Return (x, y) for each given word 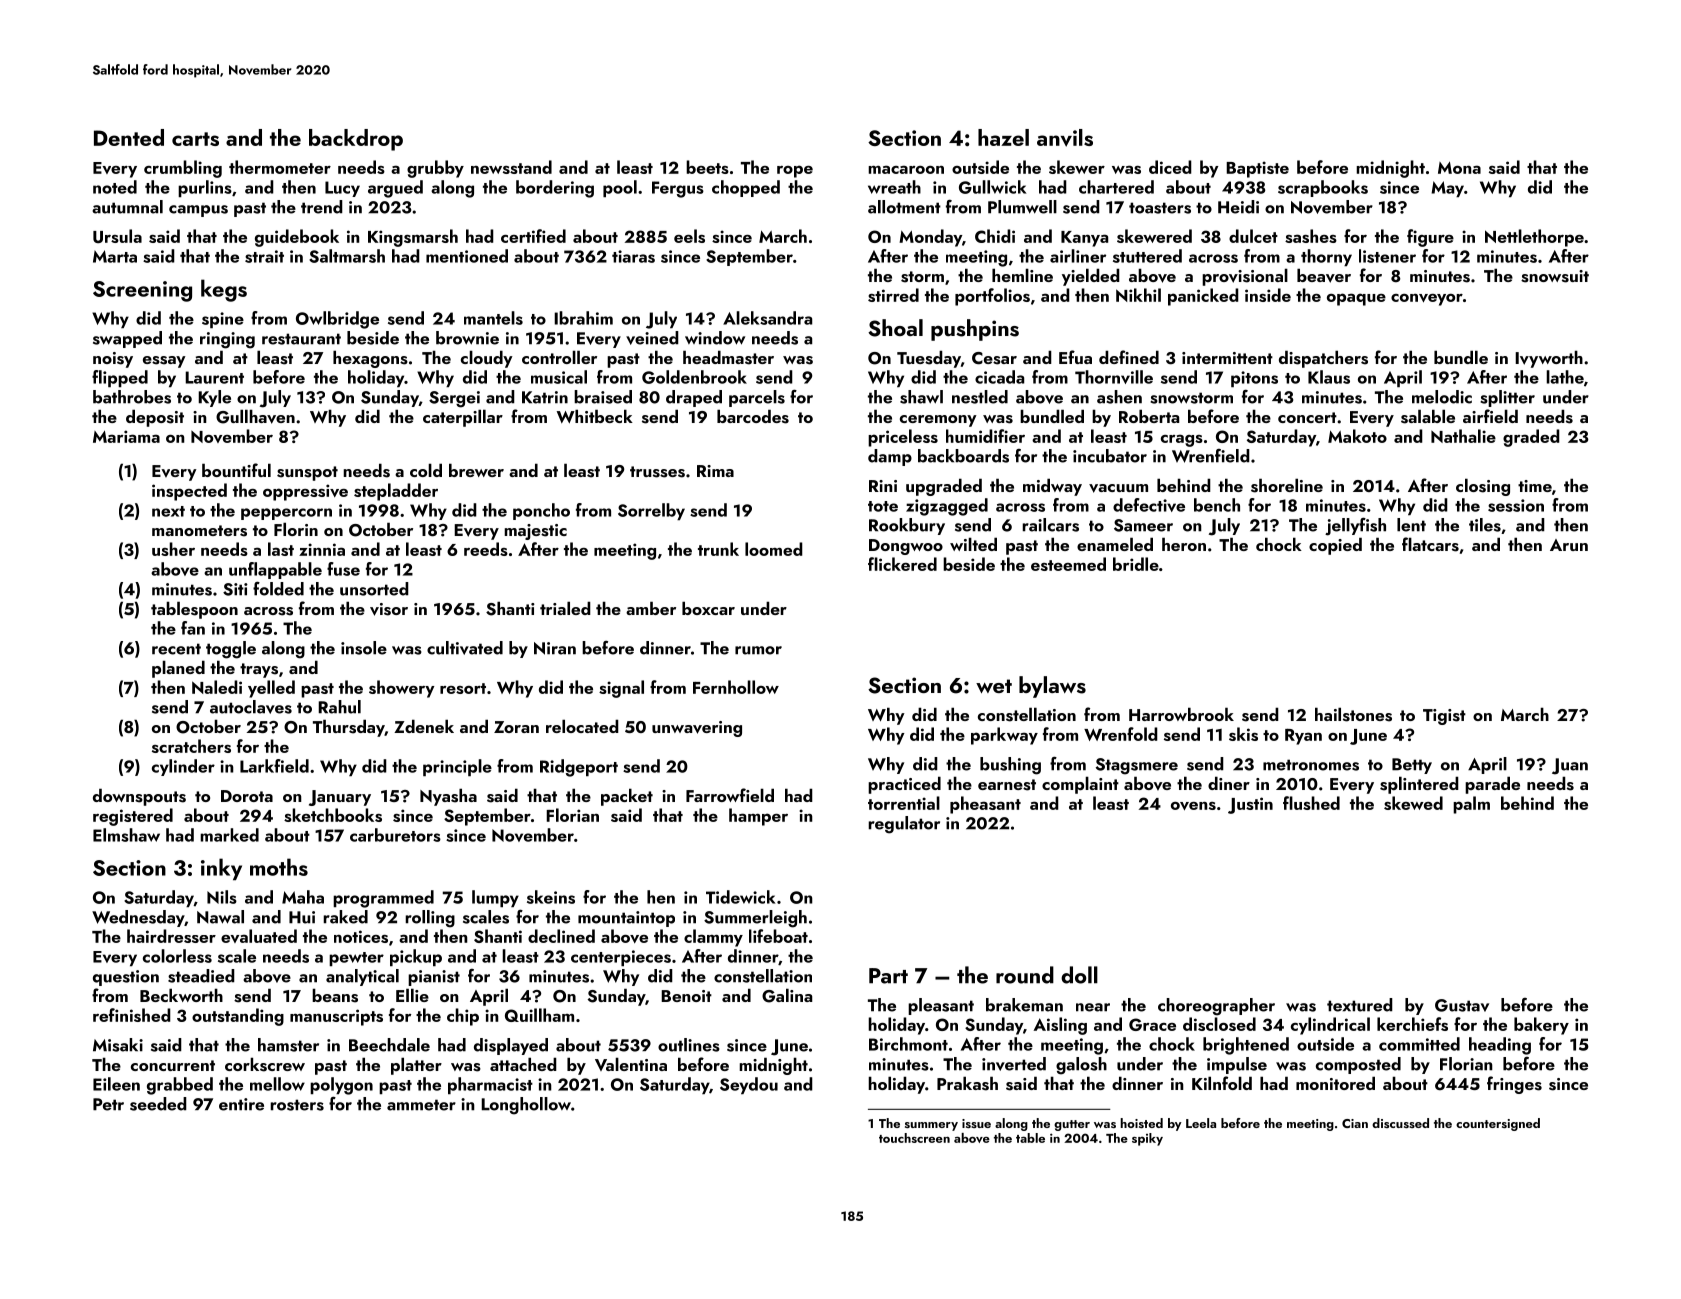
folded (278, 588)
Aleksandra (767, 318)
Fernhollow (736, 687)
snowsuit (1555, 276)
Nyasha (448, 797)
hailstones (1353, 714)
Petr (108, 1104)
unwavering (697, 729)
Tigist (1444, 717)
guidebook (297, 238)
